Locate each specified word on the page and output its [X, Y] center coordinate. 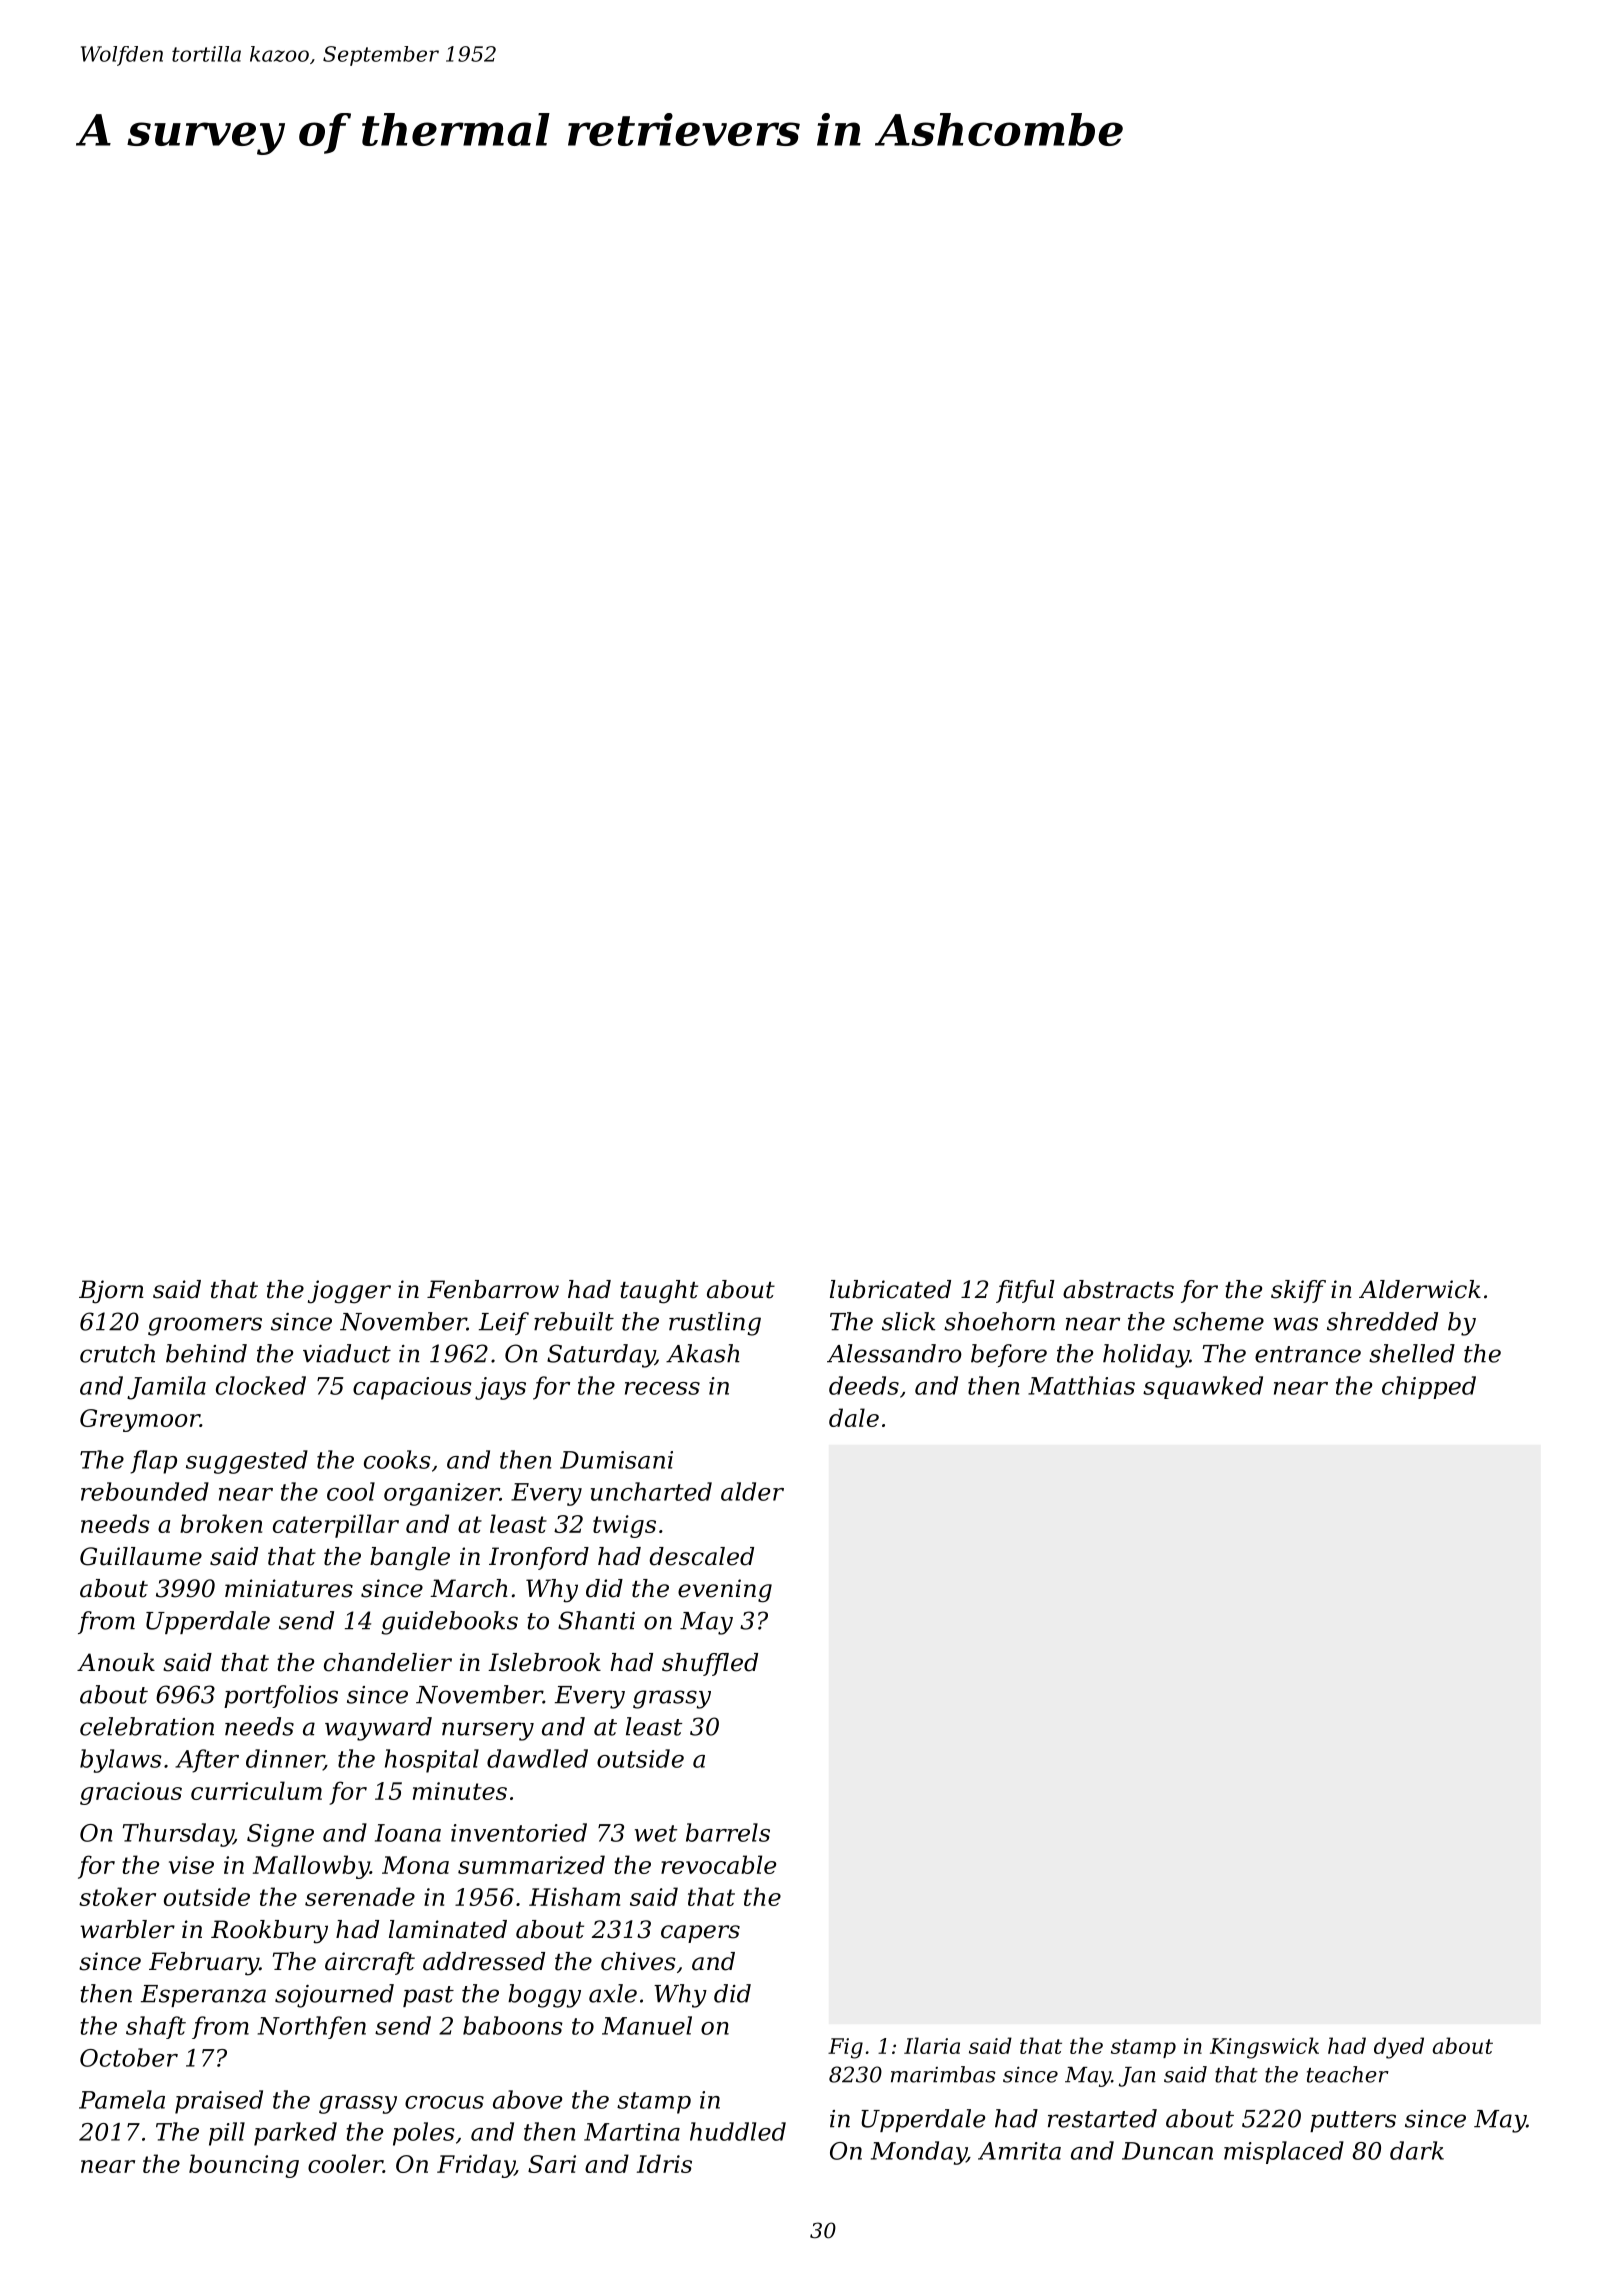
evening [725, 1591]
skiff [1298, 1291]
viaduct [347, 1353]
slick [908, 1321]
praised [219, 2102]
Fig [845, 2048]
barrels [728, 1832]
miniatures [289, 1588]
